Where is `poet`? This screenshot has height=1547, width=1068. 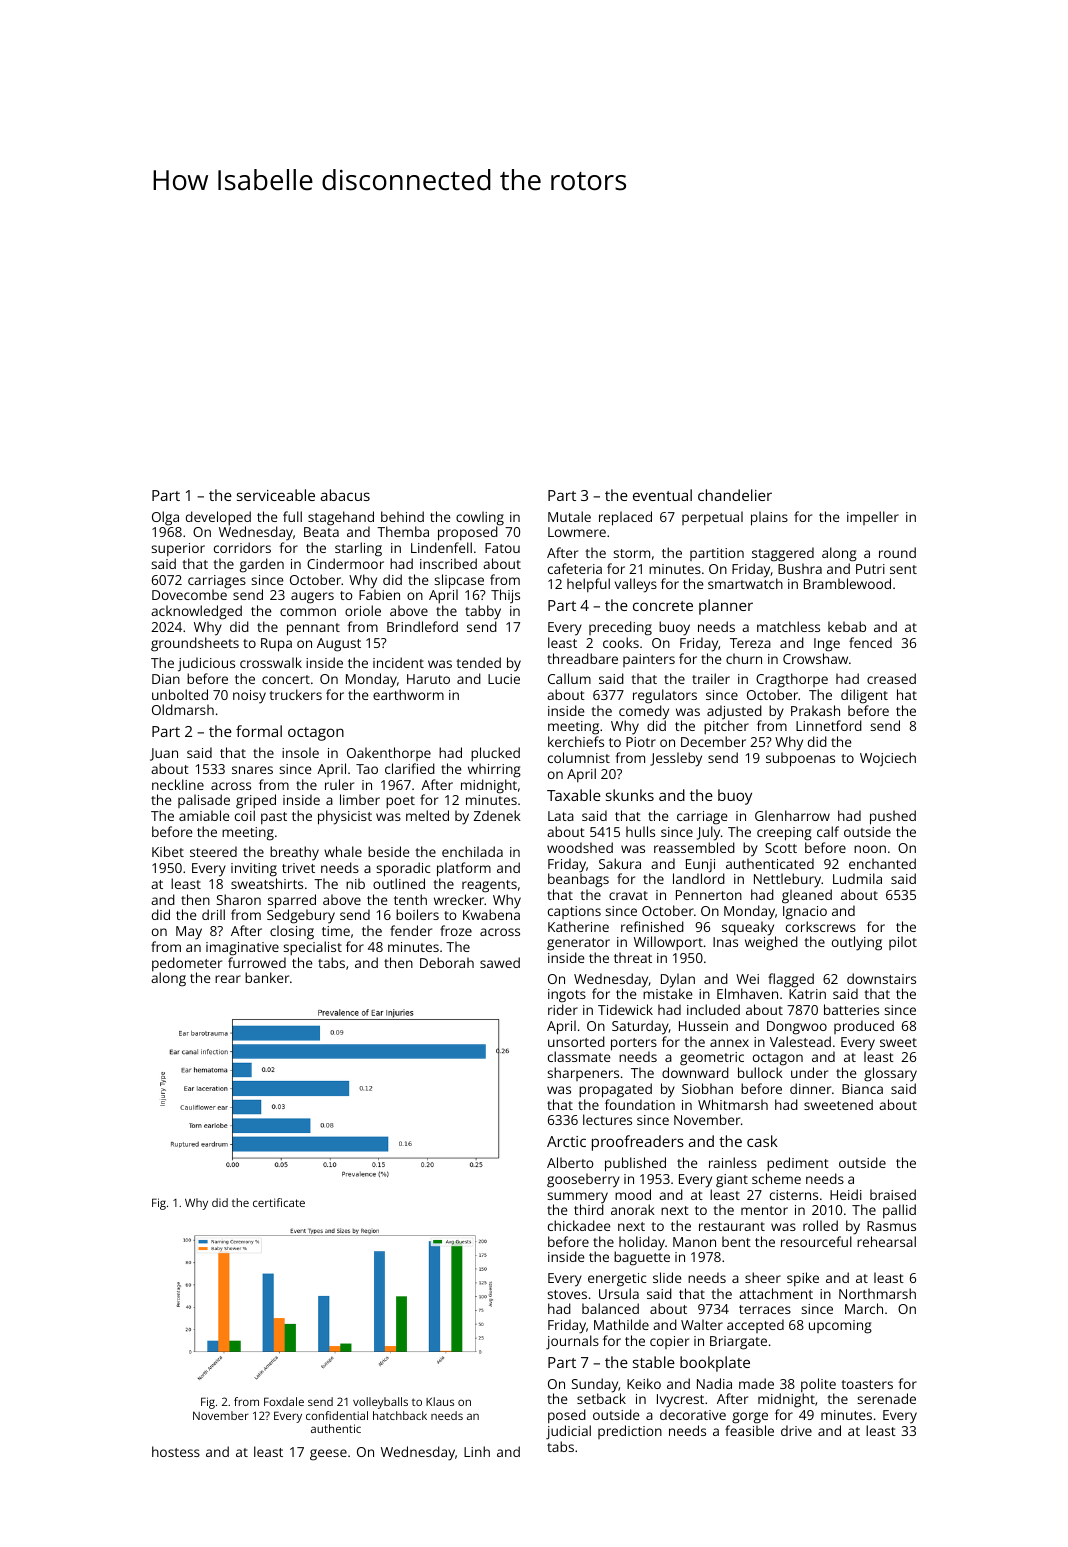
poet is located at coordinates (400, 802).
